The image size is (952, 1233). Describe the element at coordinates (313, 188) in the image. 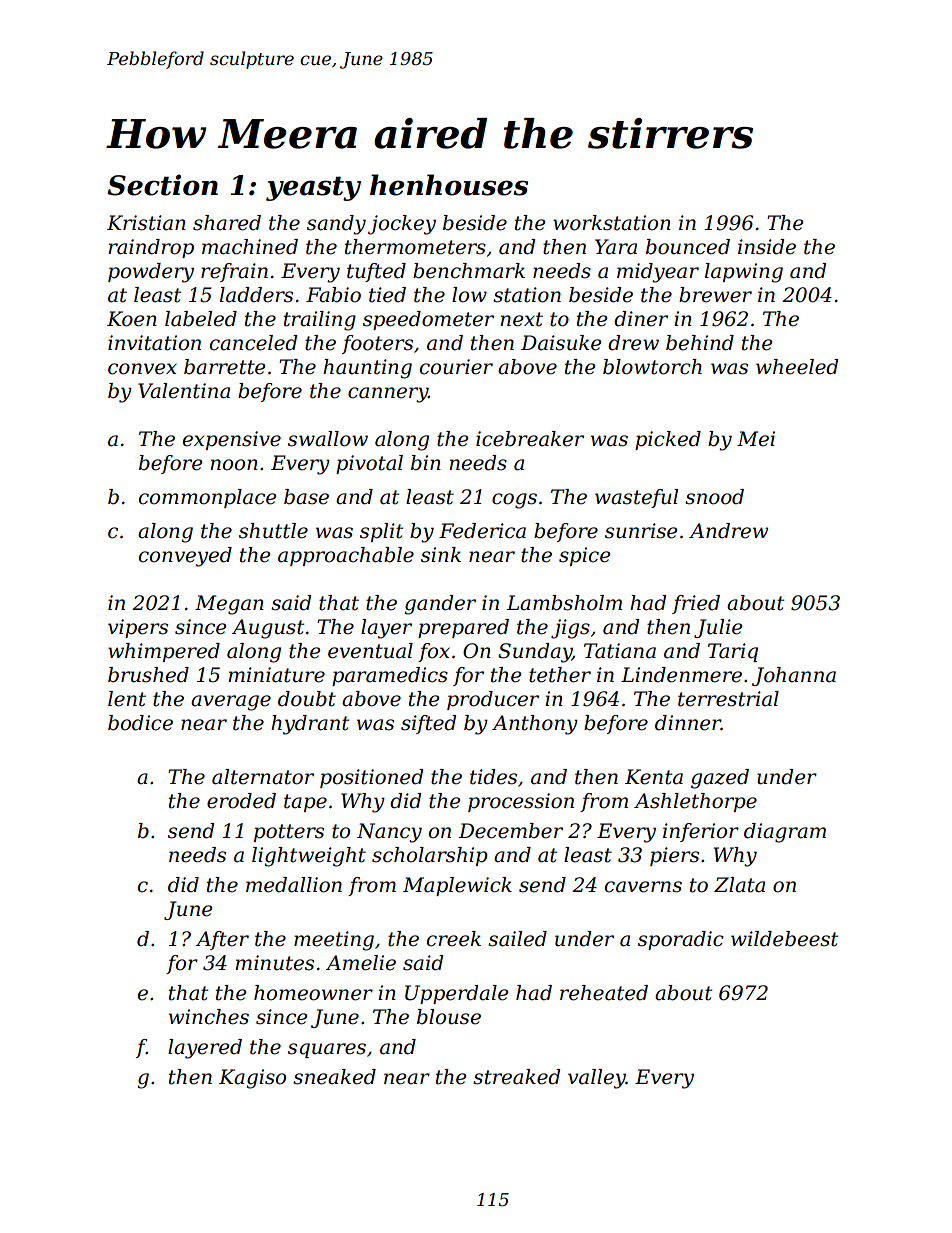

I see `yeasty` at that location.
